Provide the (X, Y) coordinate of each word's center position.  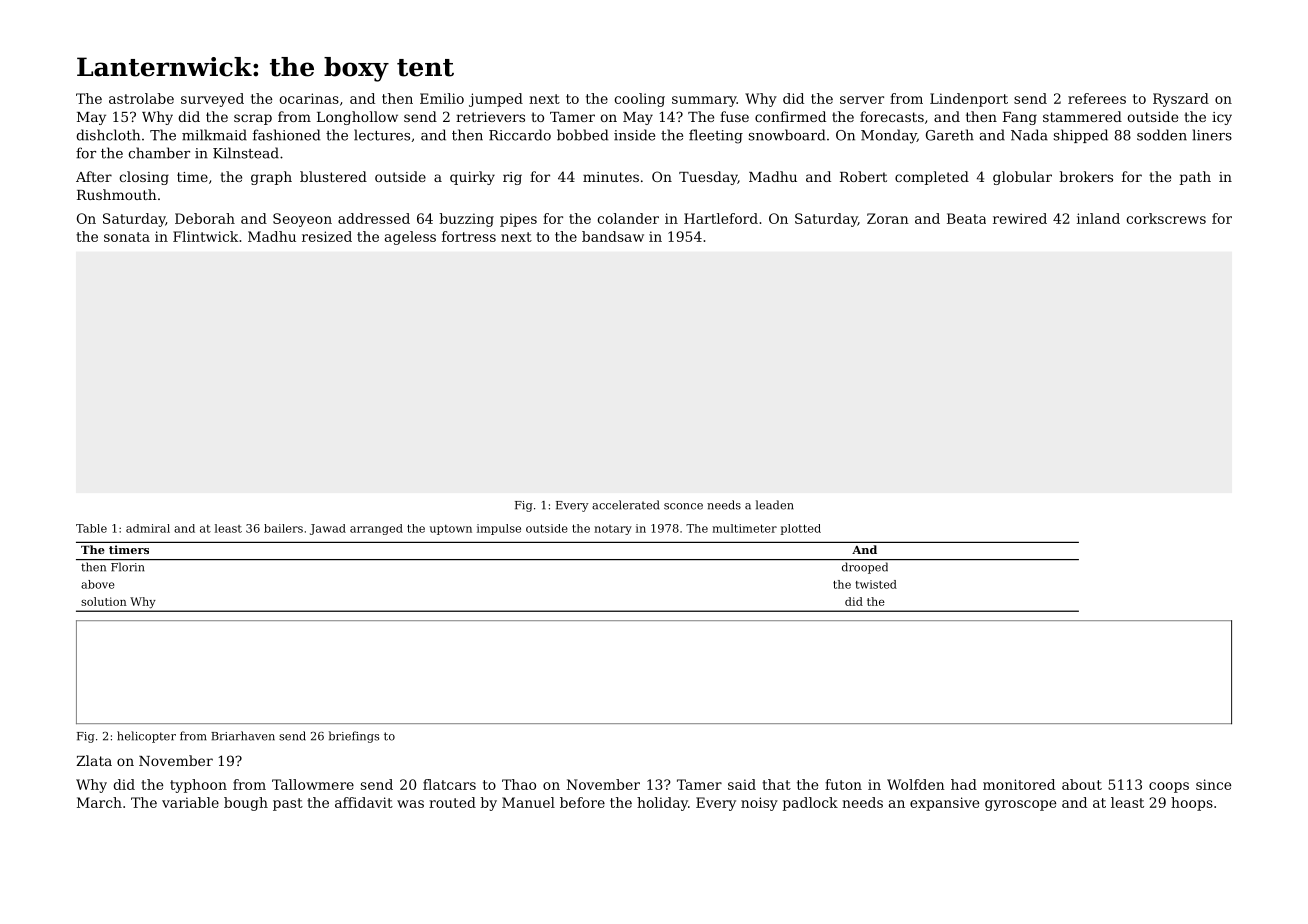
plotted (800, 529)
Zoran (888, 218)
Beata (966, 218)
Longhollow (357, 118)
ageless (410, 238)
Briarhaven (243, 736)
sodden (1162, 135)
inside (634, 135)
